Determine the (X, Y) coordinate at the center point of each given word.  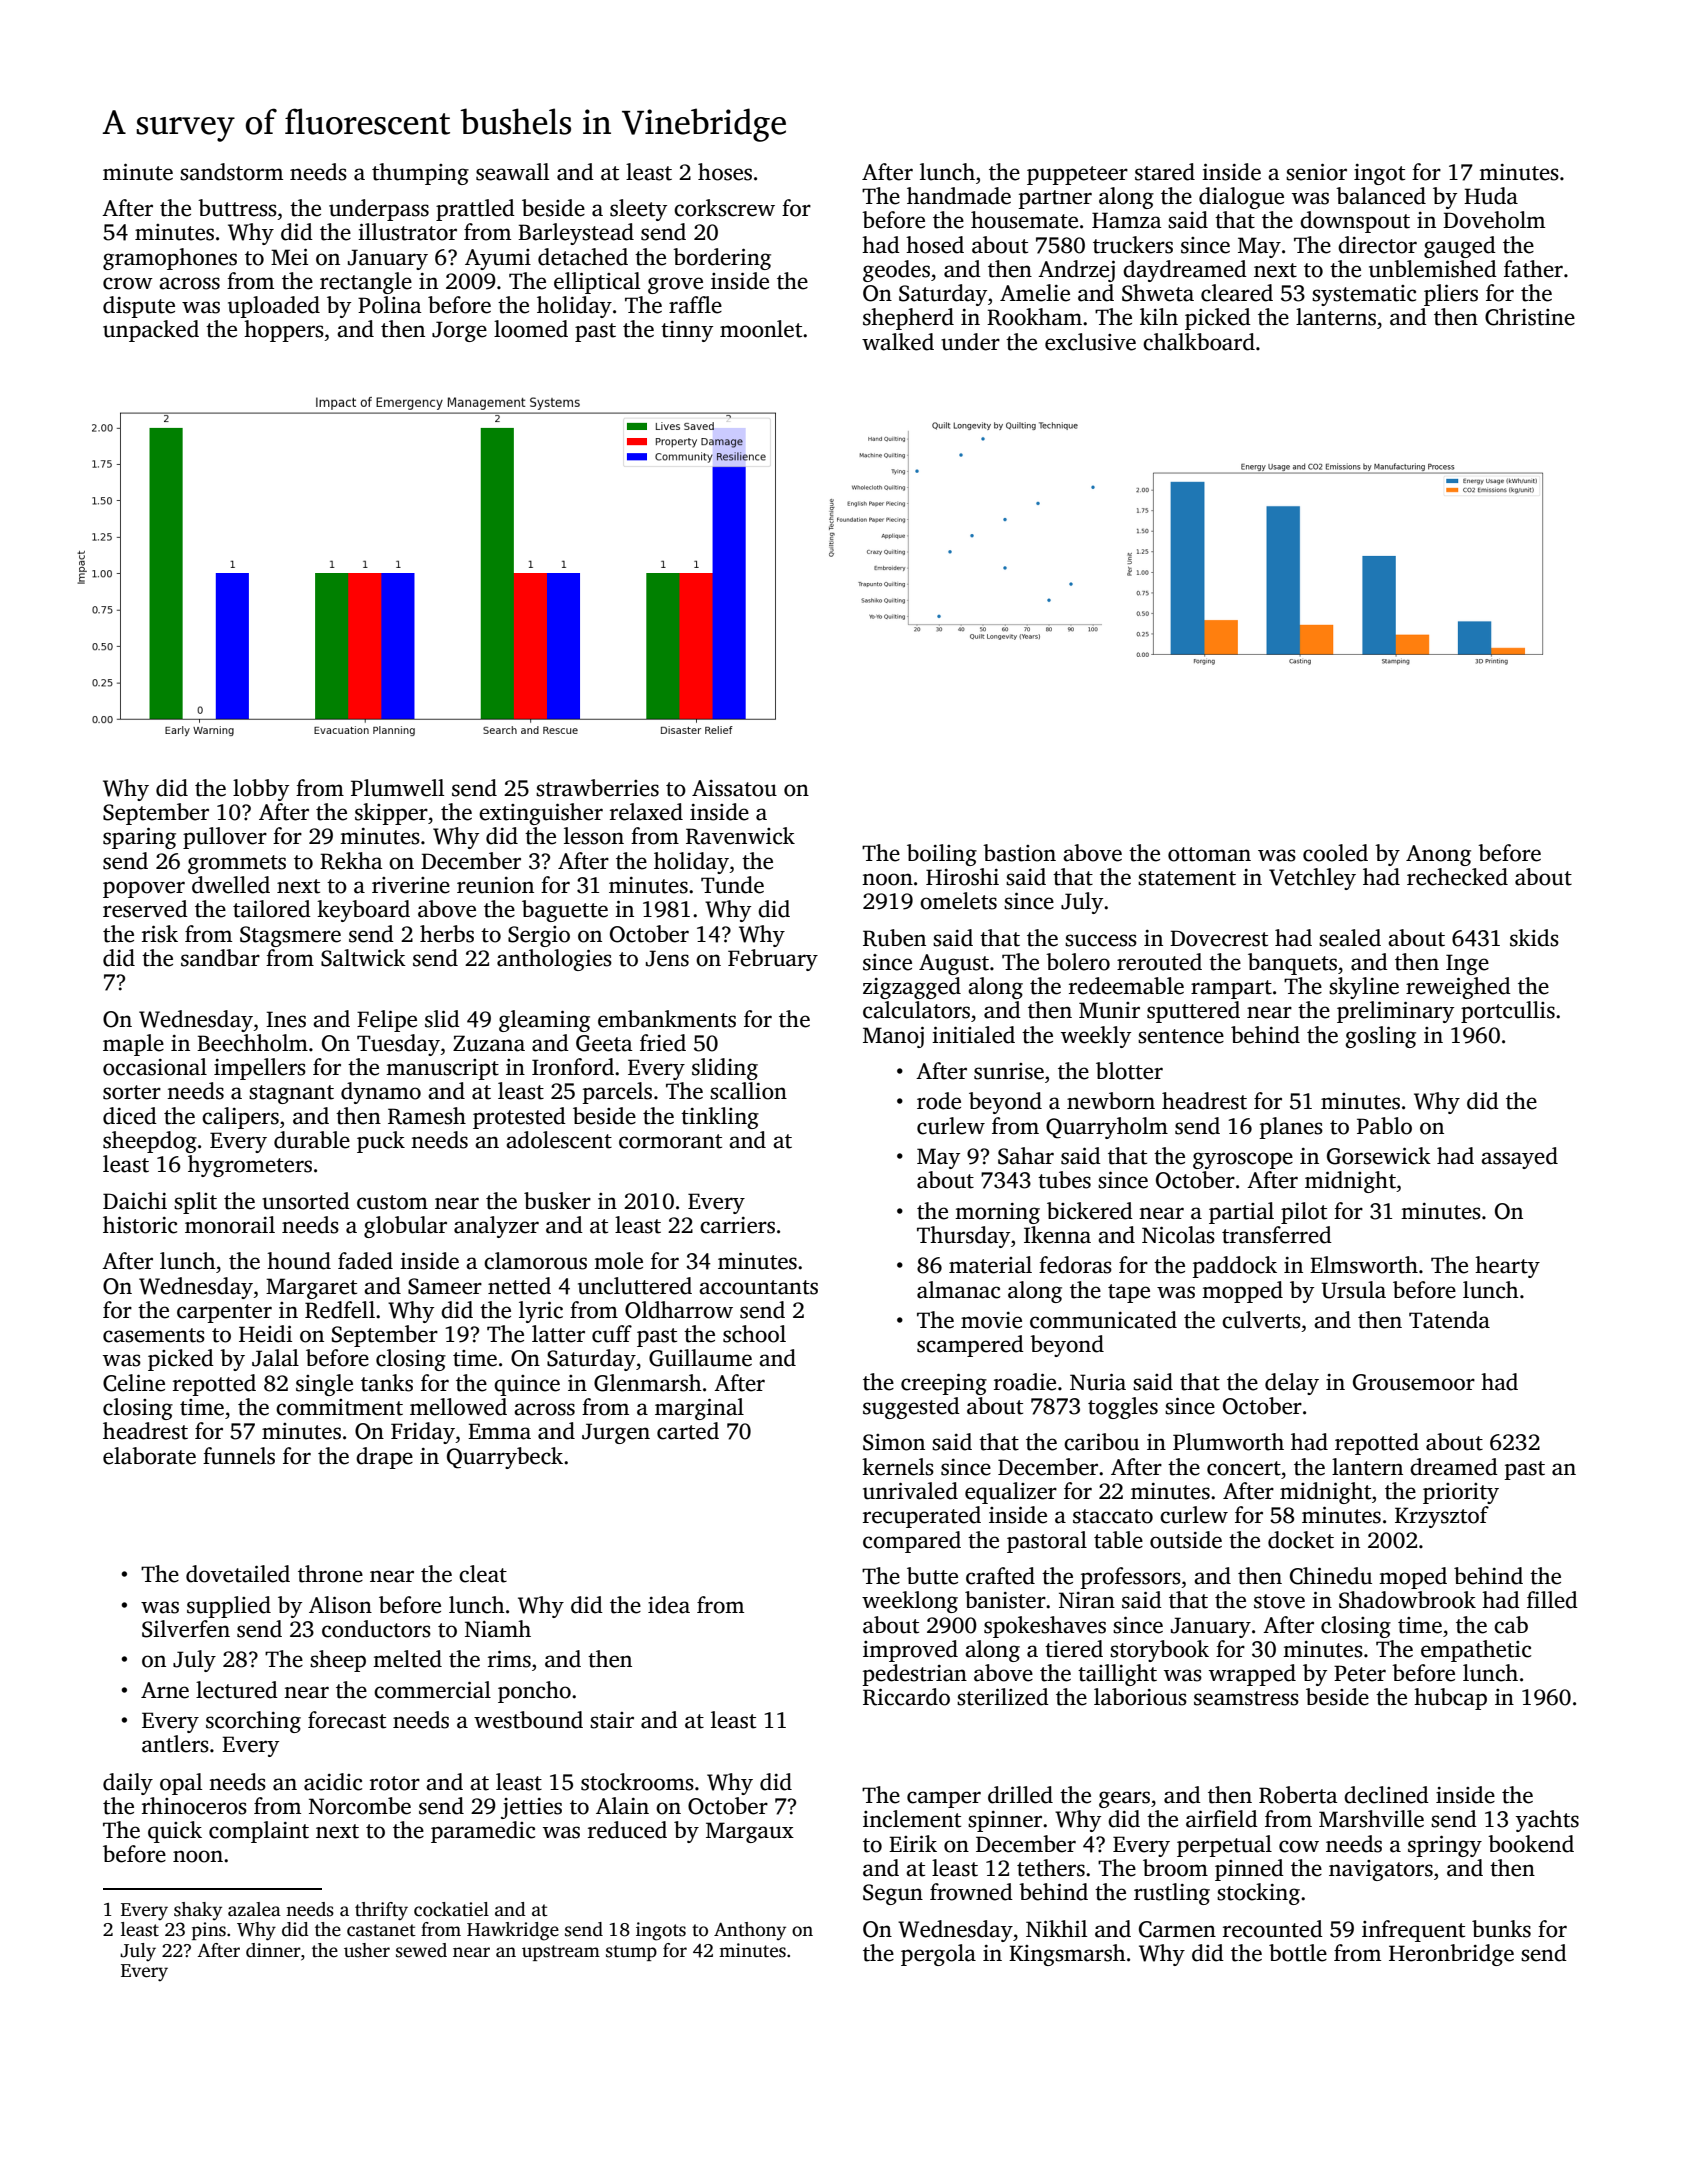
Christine (1530, 317)
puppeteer (1077, 175)
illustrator (407, 232)
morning (997, 1213)
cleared (1237, 293)
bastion (1019, 853)
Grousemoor (1414, 1382)
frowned (971, 1892)
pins (209, 1931)
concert (1244, 1468)
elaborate (149, 1456)
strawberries (597, 788)
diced (130, 1116)
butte (932, 1576)
